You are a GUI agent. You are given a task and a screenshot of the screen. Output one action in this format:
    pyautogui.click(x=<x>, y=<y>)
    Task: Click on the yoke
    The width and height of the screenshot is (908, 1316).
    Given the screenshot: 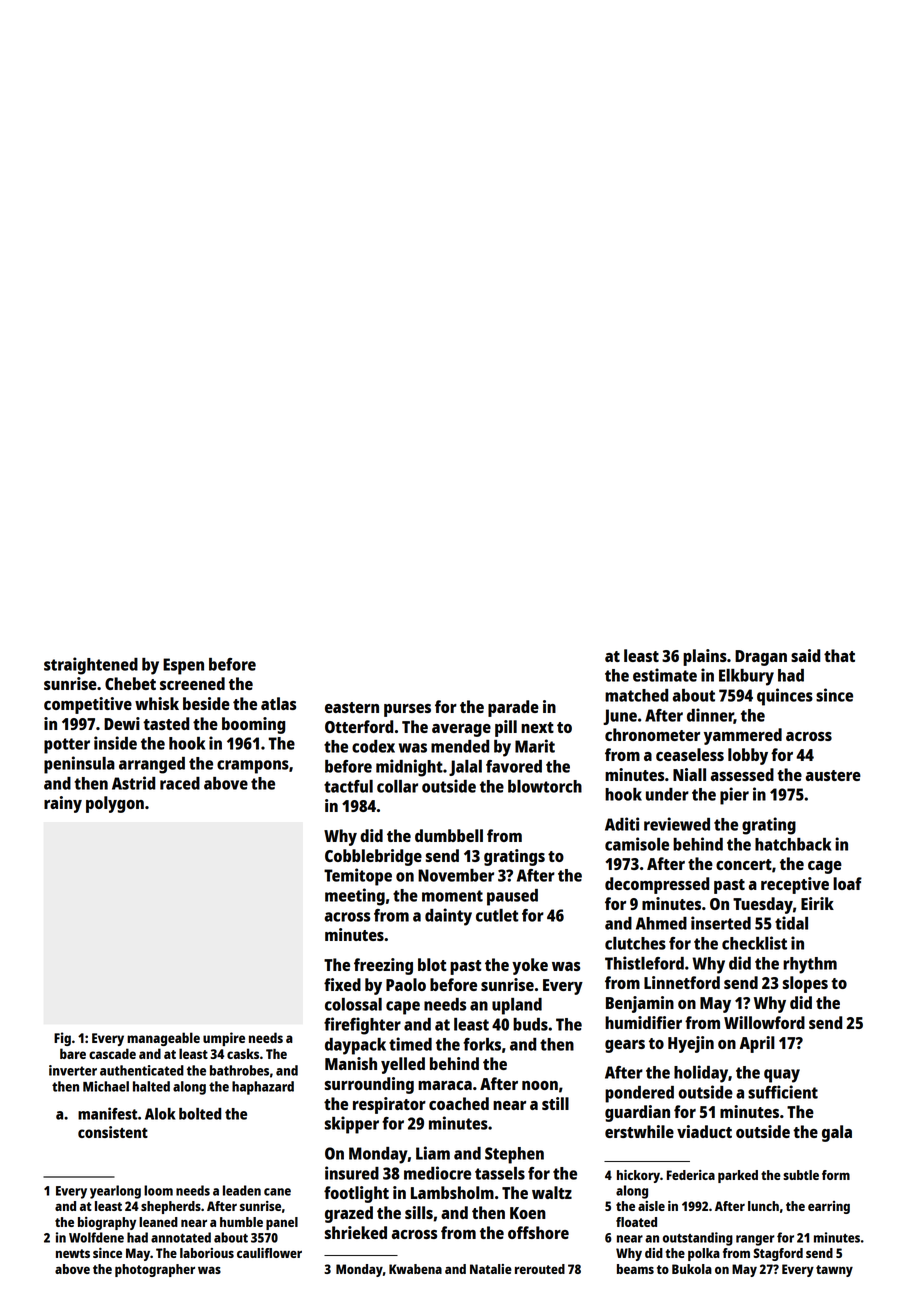 What is the action you would take?
    pyautogui.click(x=530, y=966)
